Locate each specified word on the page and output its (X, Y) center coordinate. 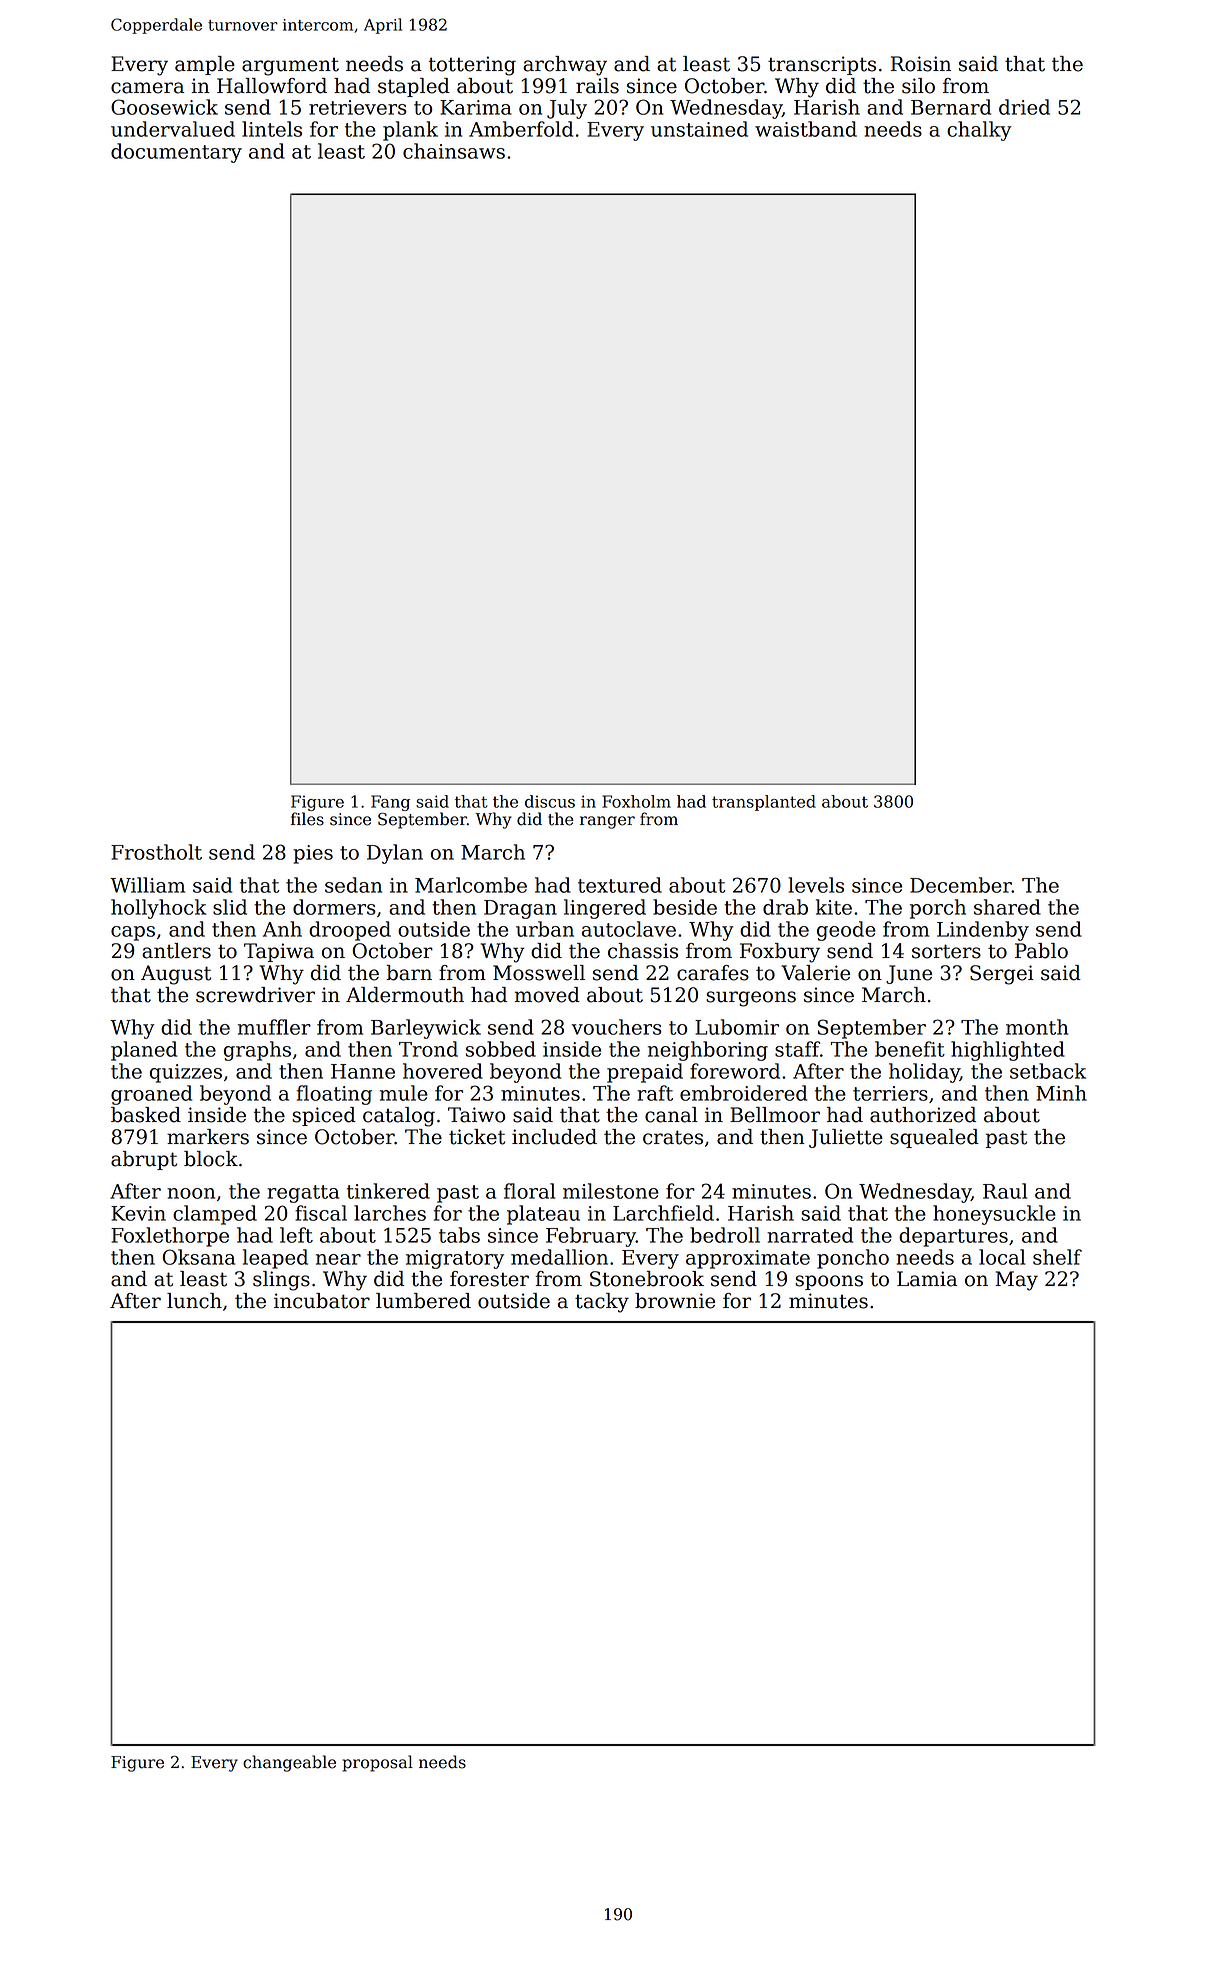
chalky (979, 131)
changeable (289, 1763)
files (307, 819)
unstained (699, 129)
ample (205, 65)
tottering (472, 66)
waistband (806, 129)
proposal (377, 1763)
